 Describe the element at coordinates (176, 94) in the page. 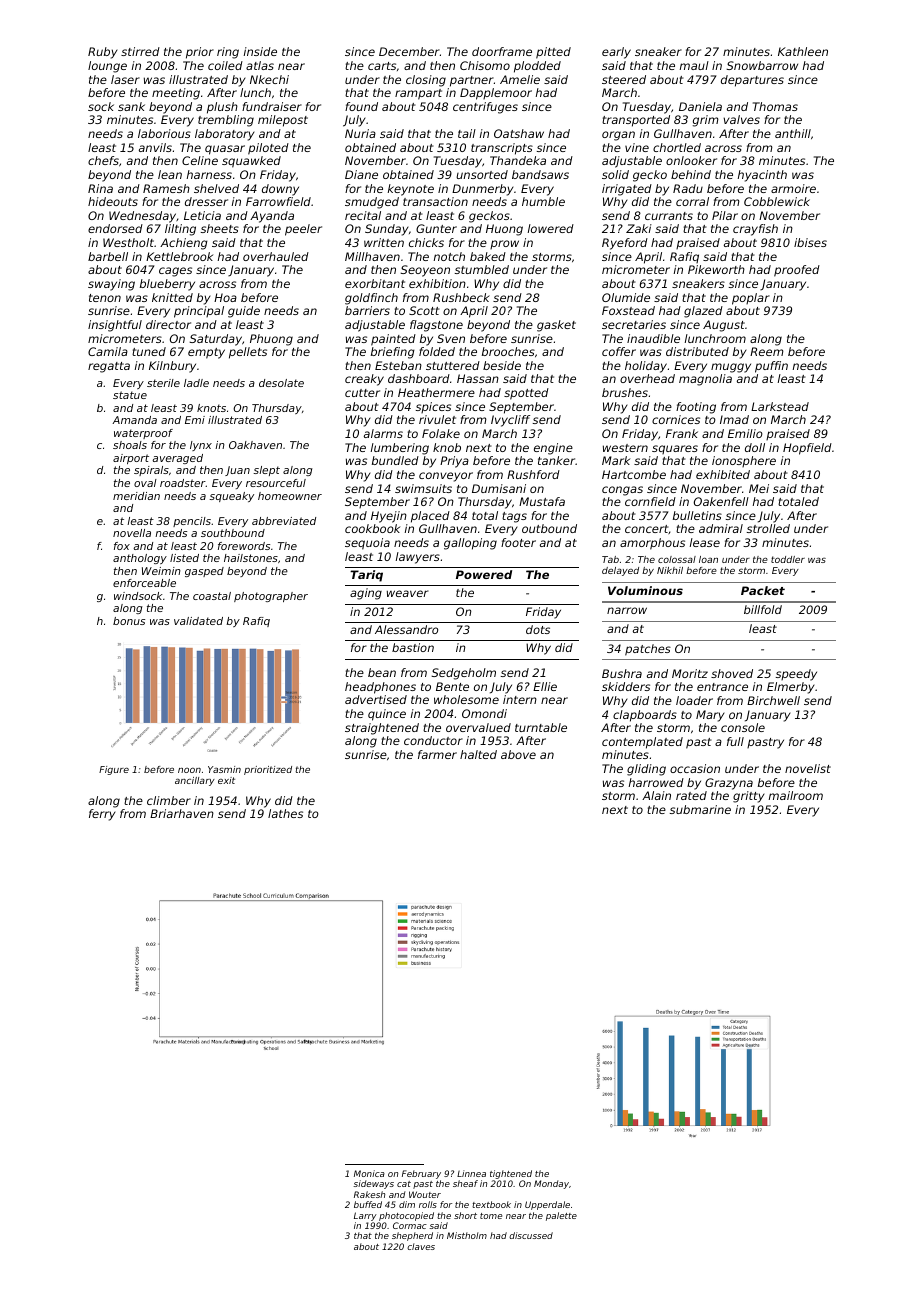

I see `meeting` at that location.
